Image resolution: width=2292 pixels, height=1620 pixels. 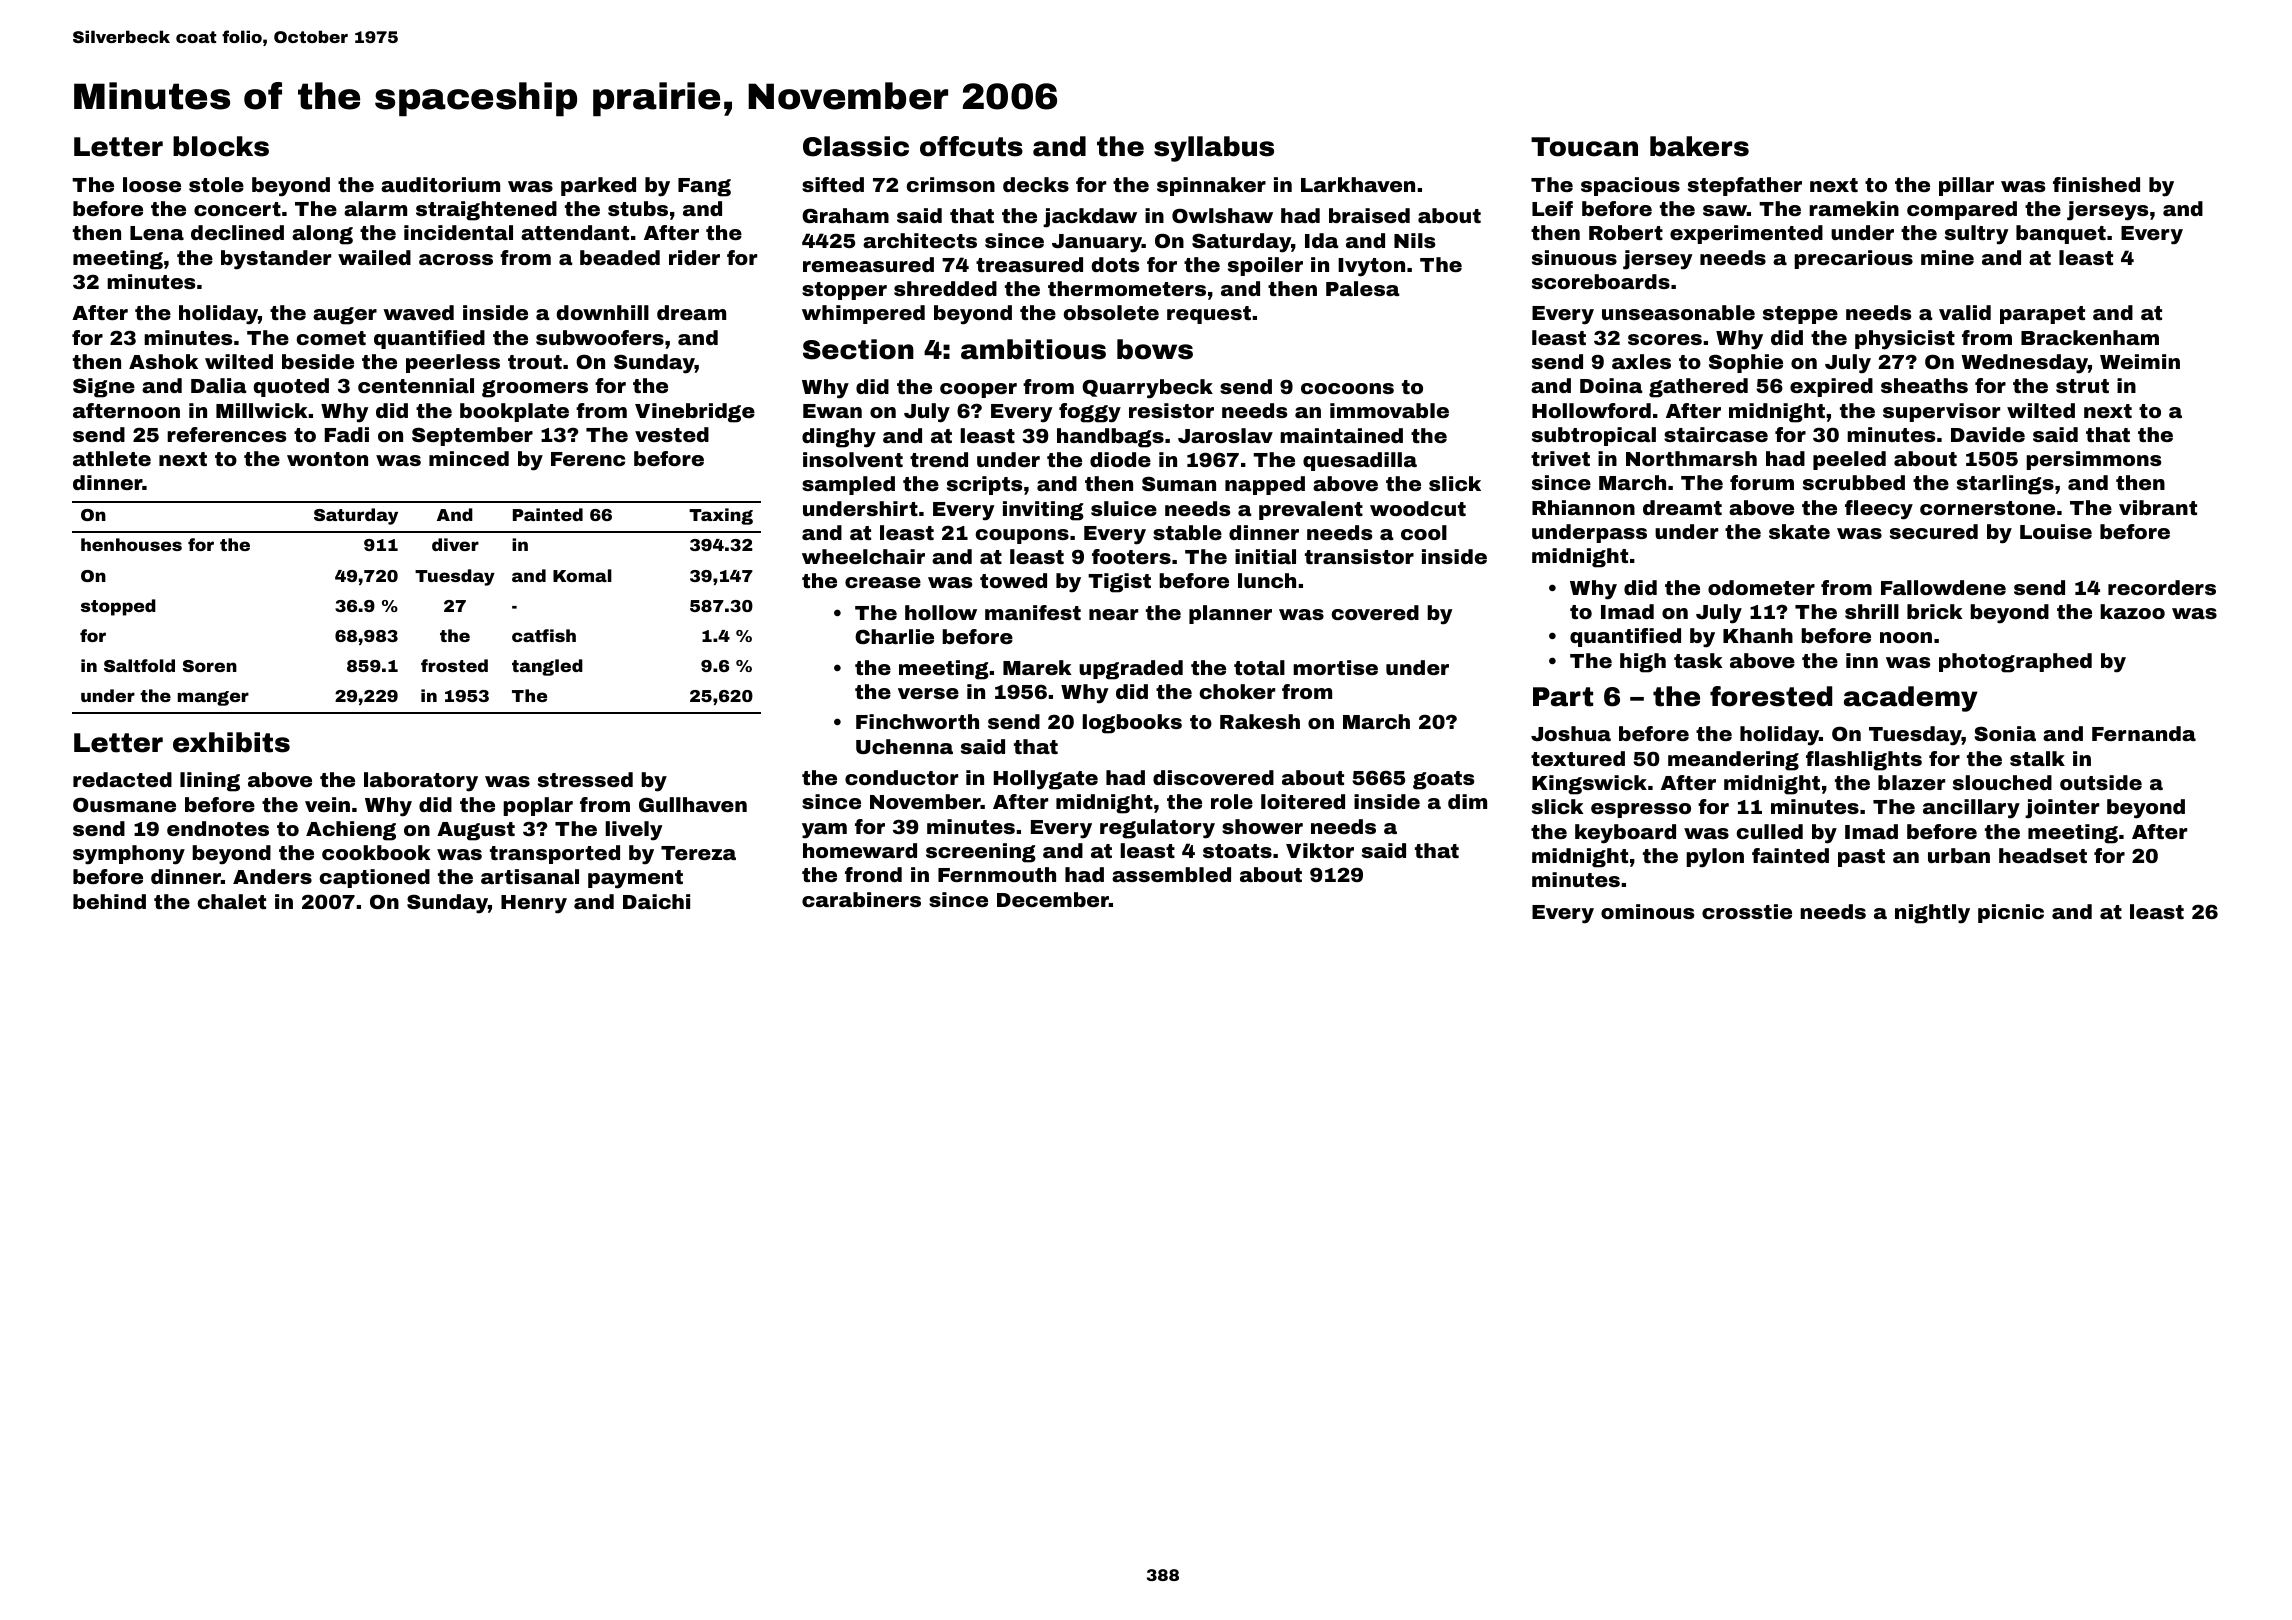 I want to click on Tereza, so click(x=698, y=853).
